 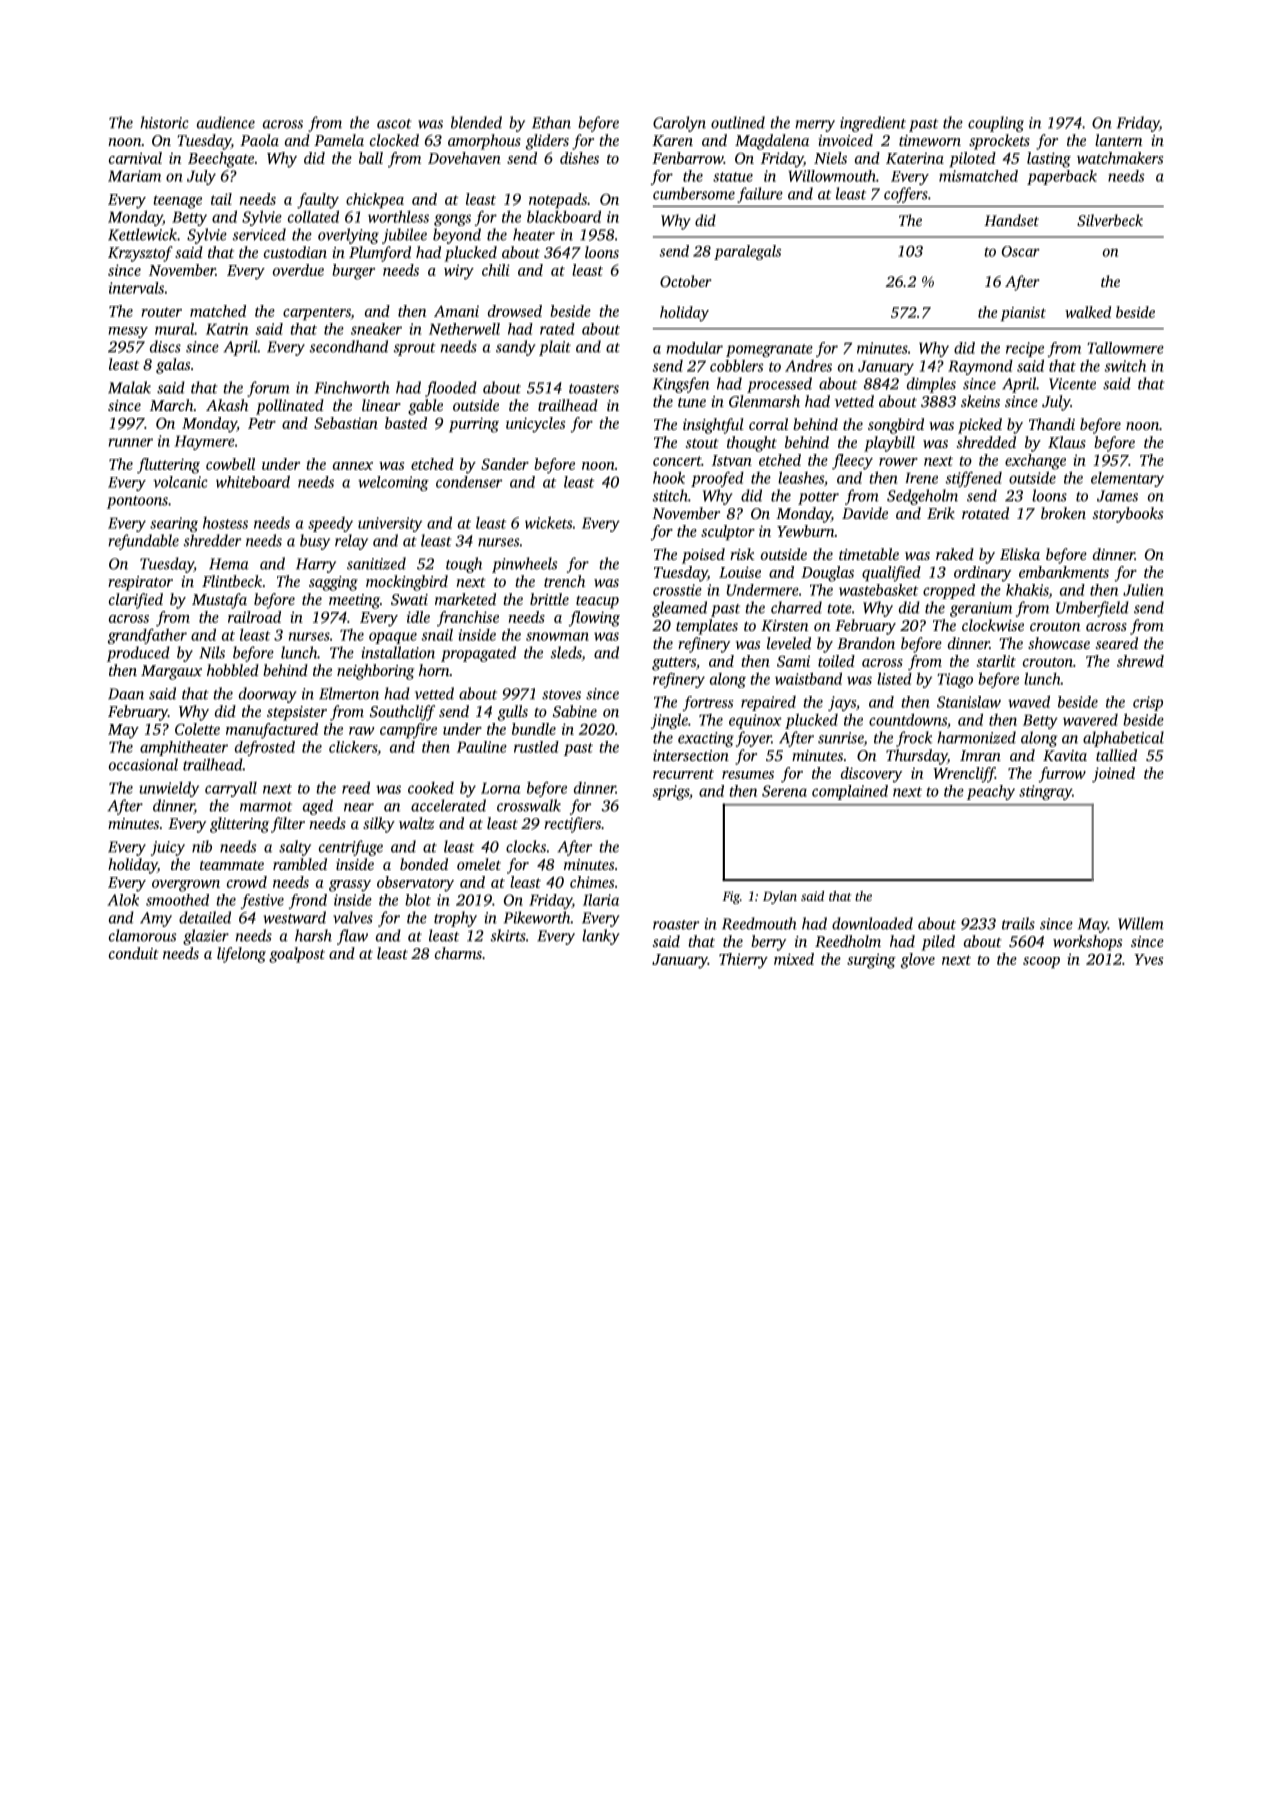 What do you see at coordinates (1148, 959) in the screenshot?
I see `Yves` at bounding box center [1148, 959].
